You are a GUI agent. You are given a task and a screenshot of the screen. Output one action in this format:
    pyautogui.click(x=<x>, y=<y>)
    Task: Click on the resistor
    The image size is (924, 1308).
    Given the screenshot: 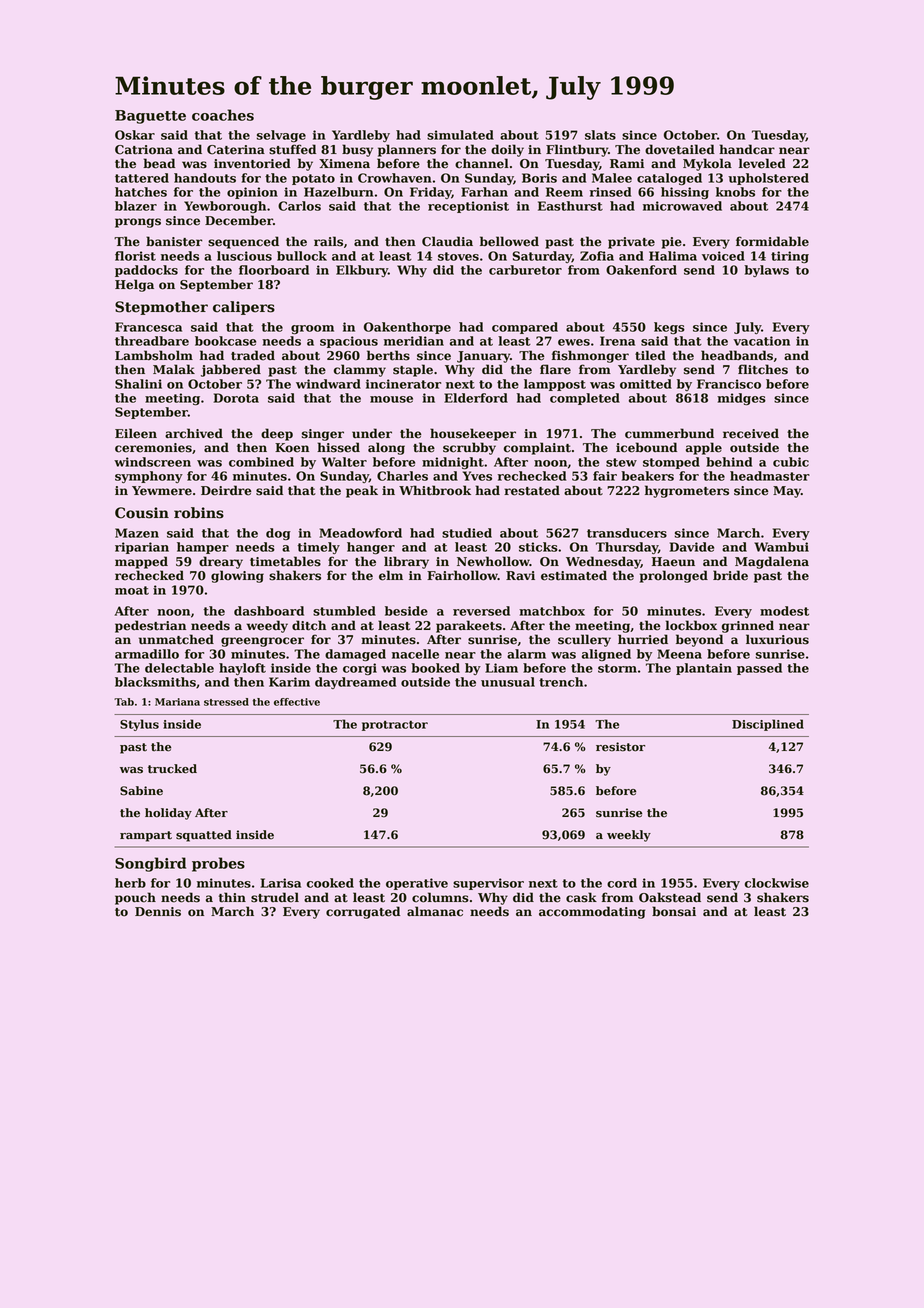 What is the action you would take?
    pyautogui.click(x=620, y=747)
